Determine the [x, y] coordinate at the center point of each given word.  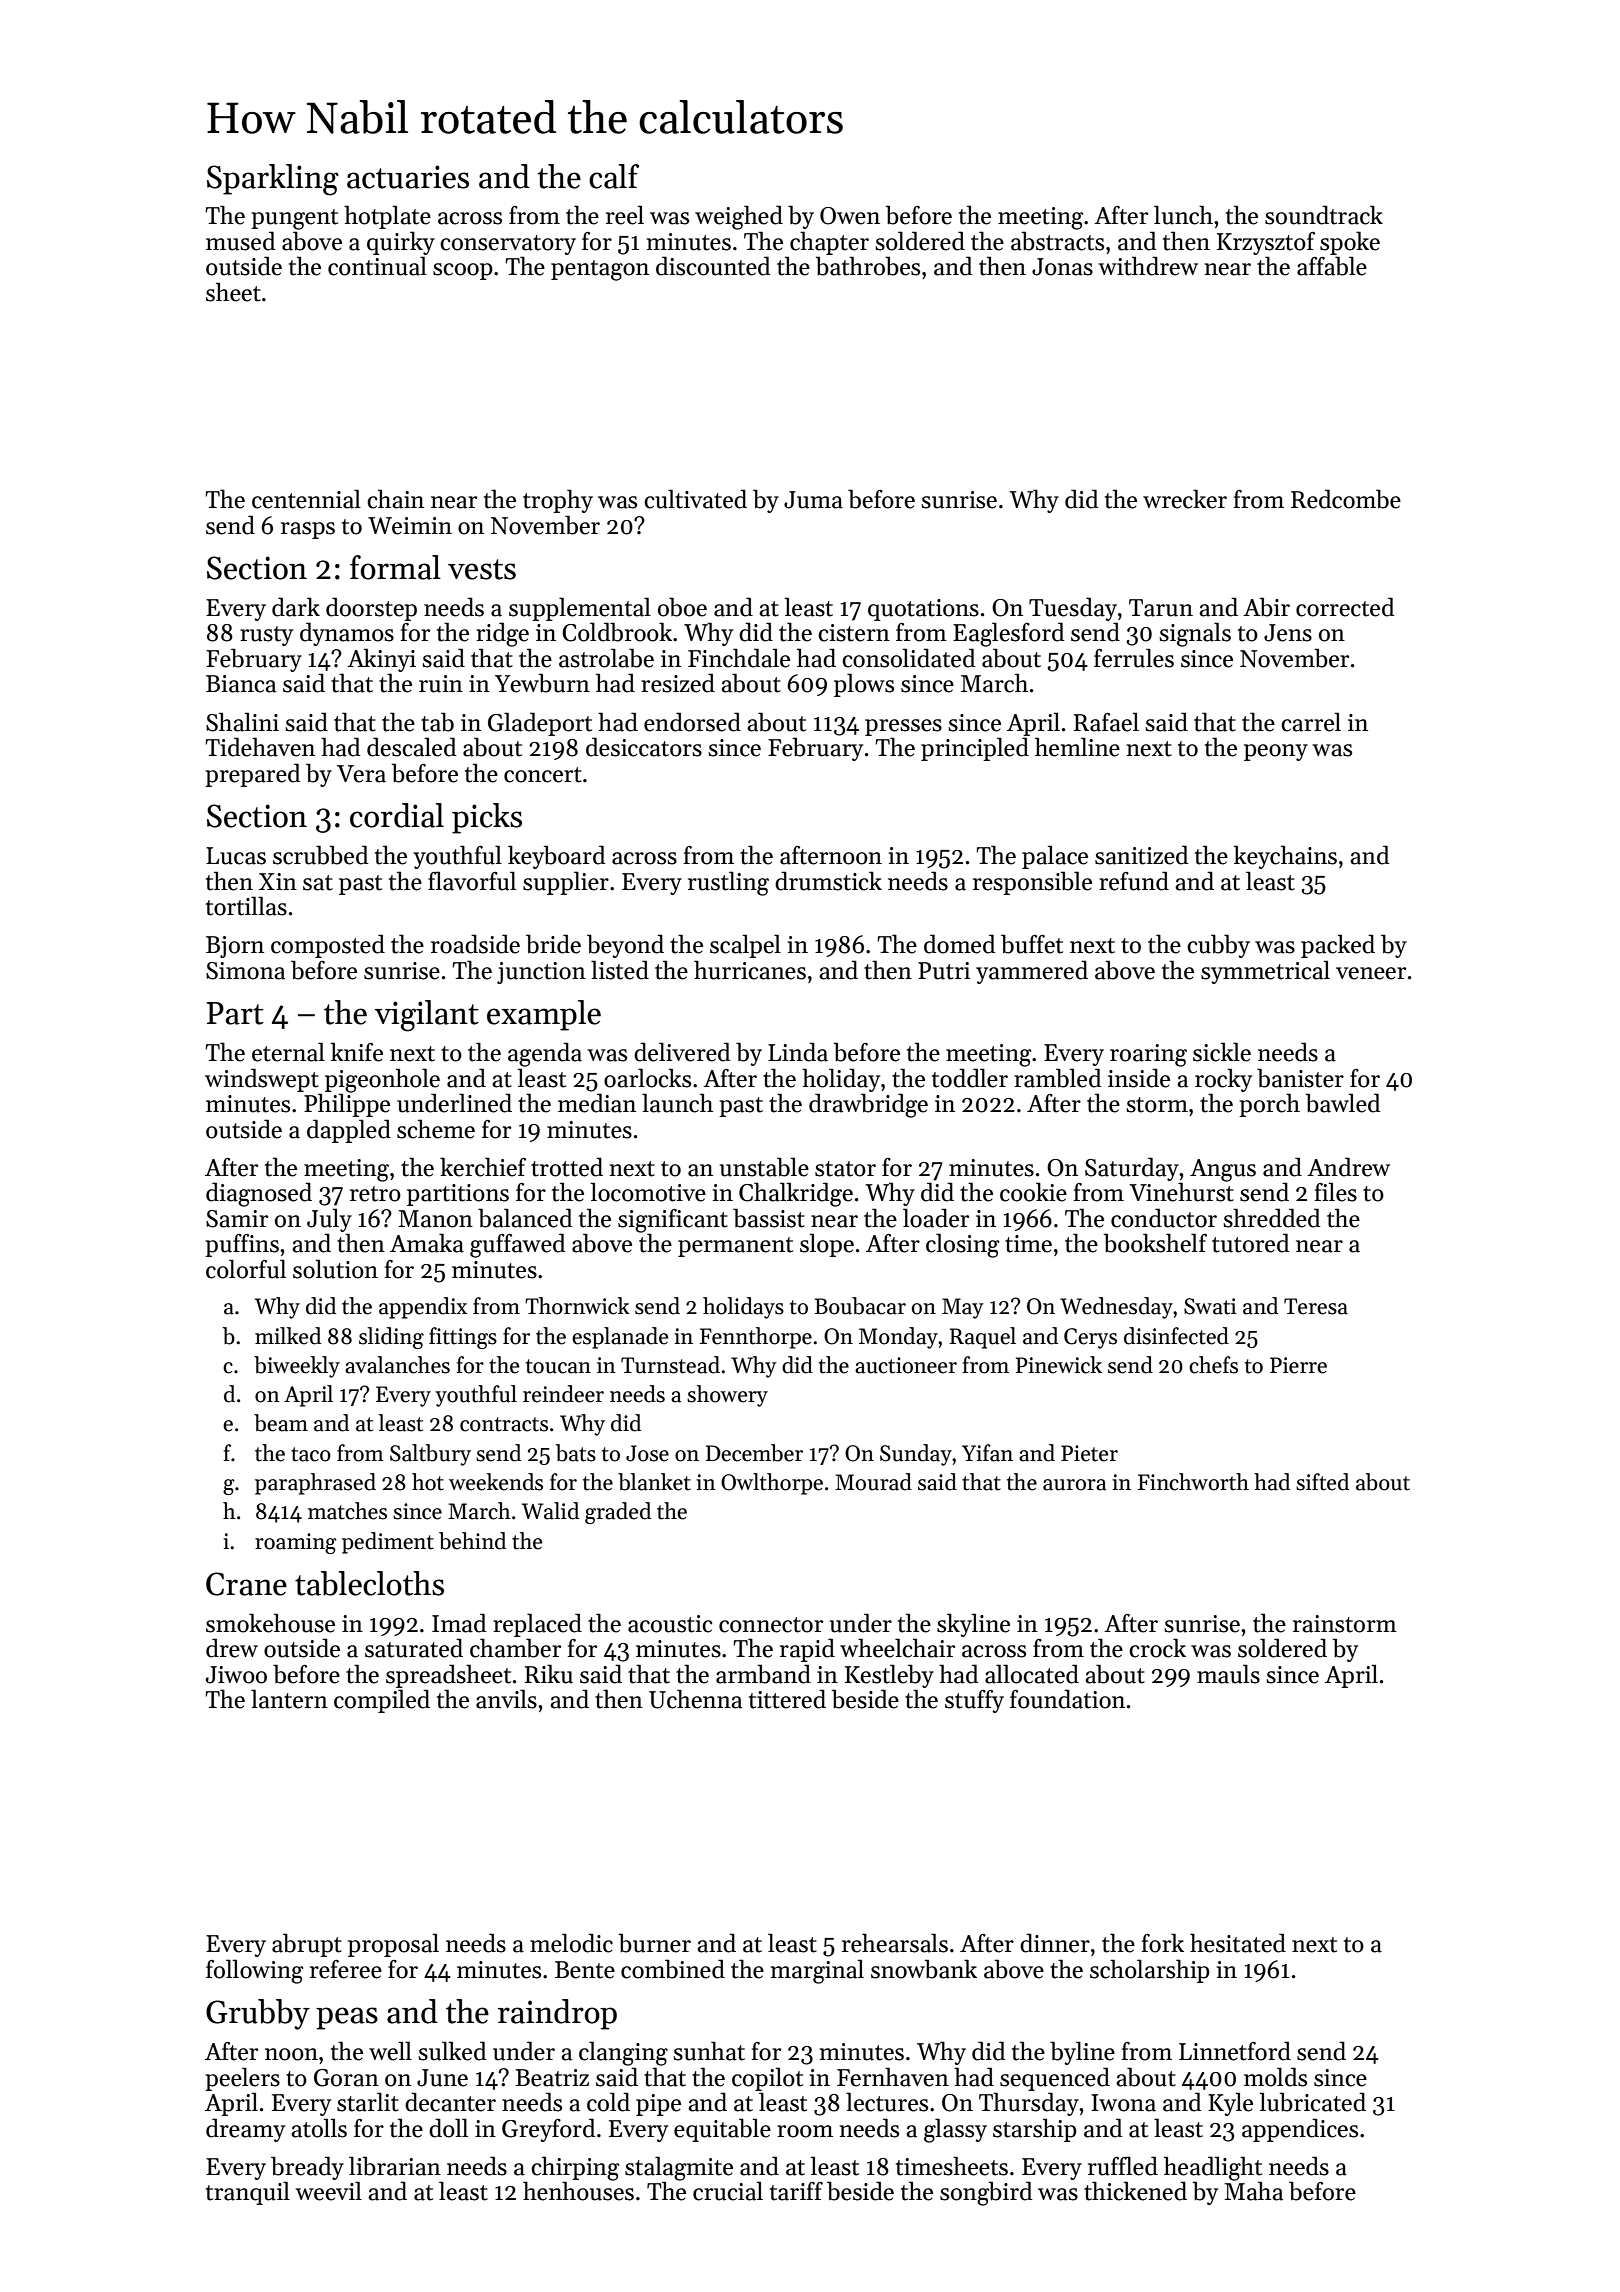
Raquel [982, 1338]
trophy [558, 501]
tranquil [248, 2193]
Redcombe [1346, 499]
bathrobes [868, 266]
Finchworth [1193, 1482]
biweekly [297, 1367]
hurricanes [750, 970]
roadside [475, 944]
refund [1134, 881]
